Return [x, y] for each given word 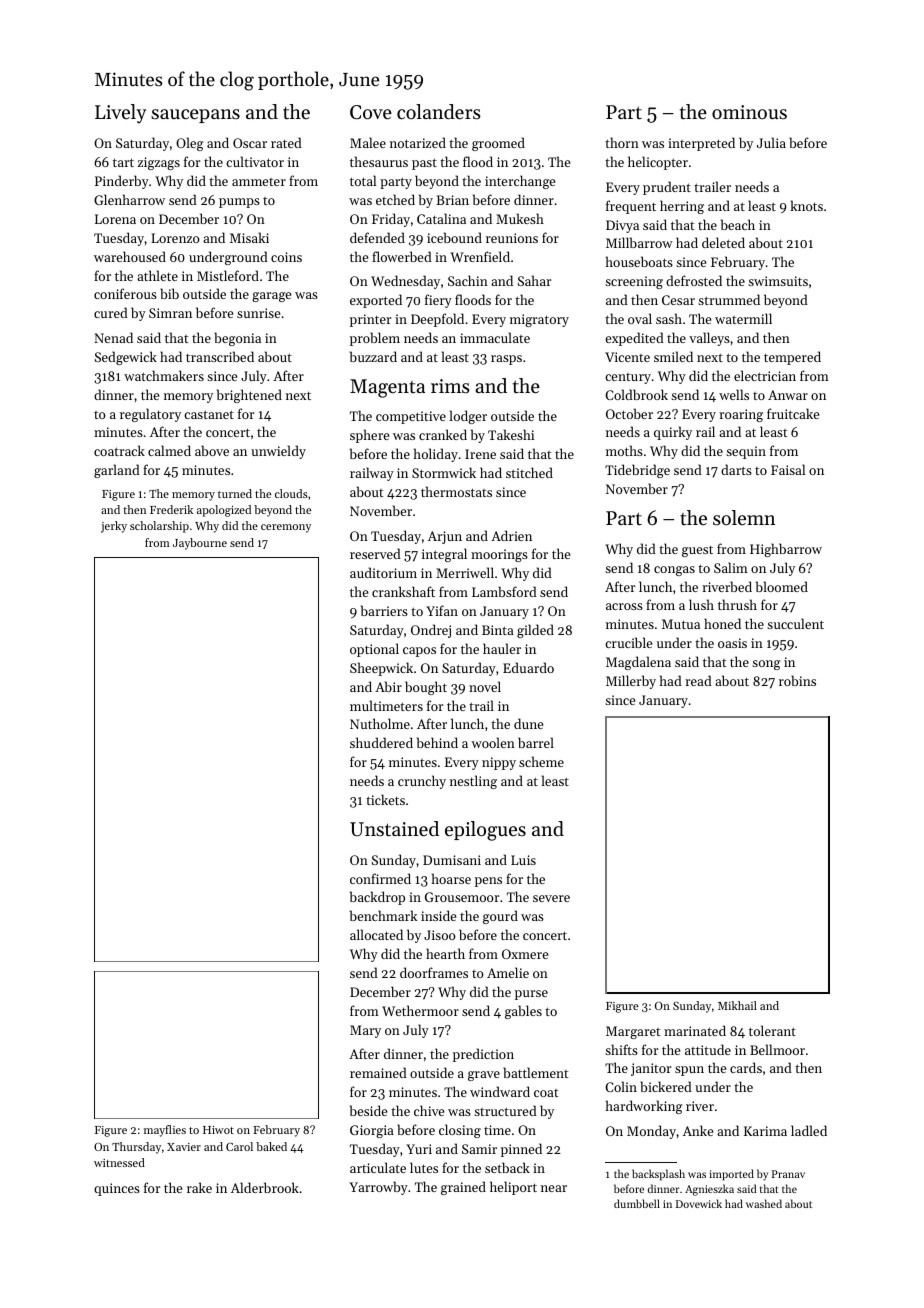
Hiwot [218, 1130]
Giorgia [372, 1131]
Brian [452, 200]
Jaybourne [200, 544]
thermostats [456, 491]
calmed [169, 450]
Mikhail [737, 1005]
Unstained [394, 829]
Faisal [788, 469]
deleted [723, 242]
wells [734, 394]
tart [123, 162]
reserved [375, 553]
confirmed [380, 878]
